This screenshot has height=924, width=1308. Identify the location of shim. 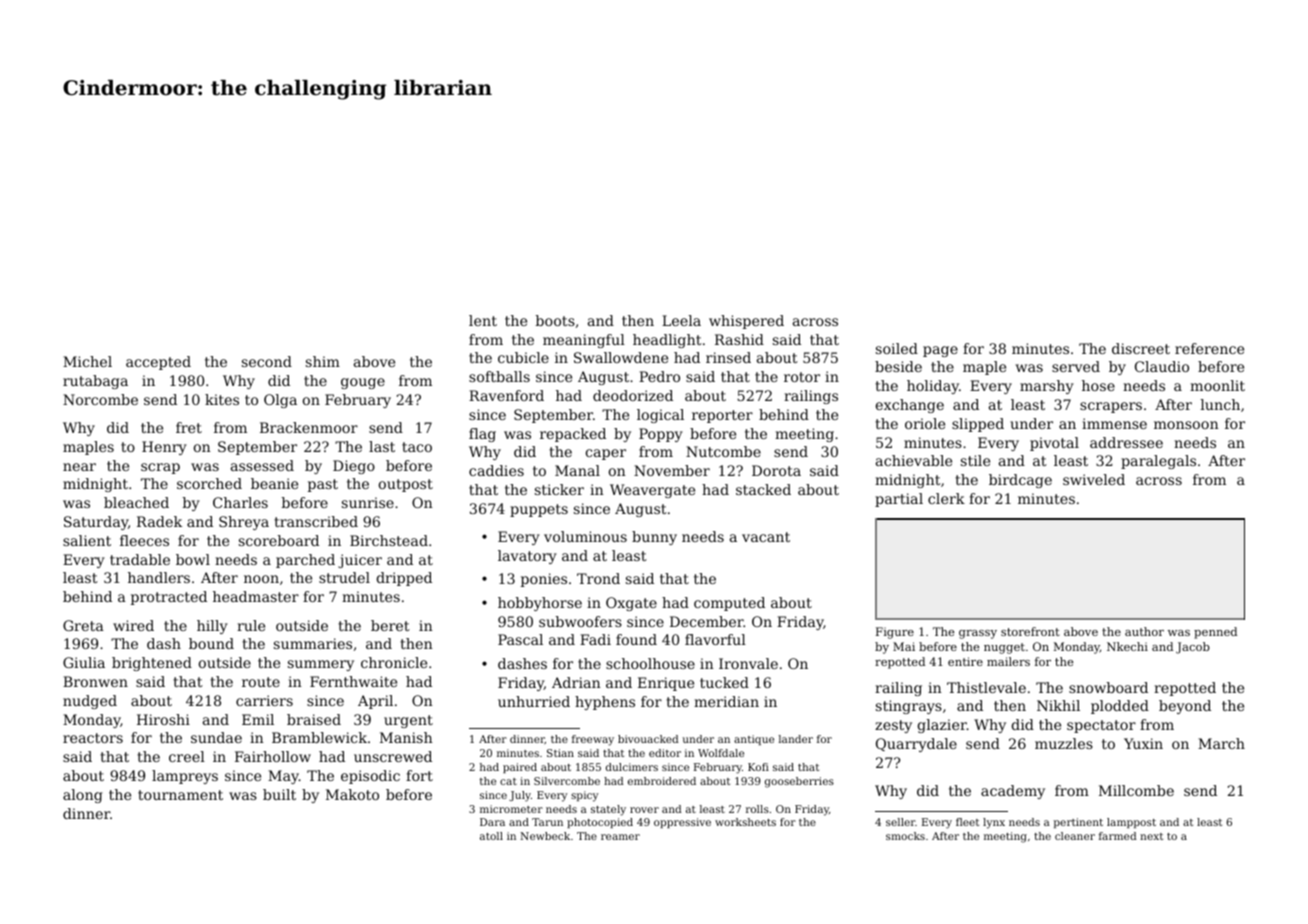
(323, 361).
